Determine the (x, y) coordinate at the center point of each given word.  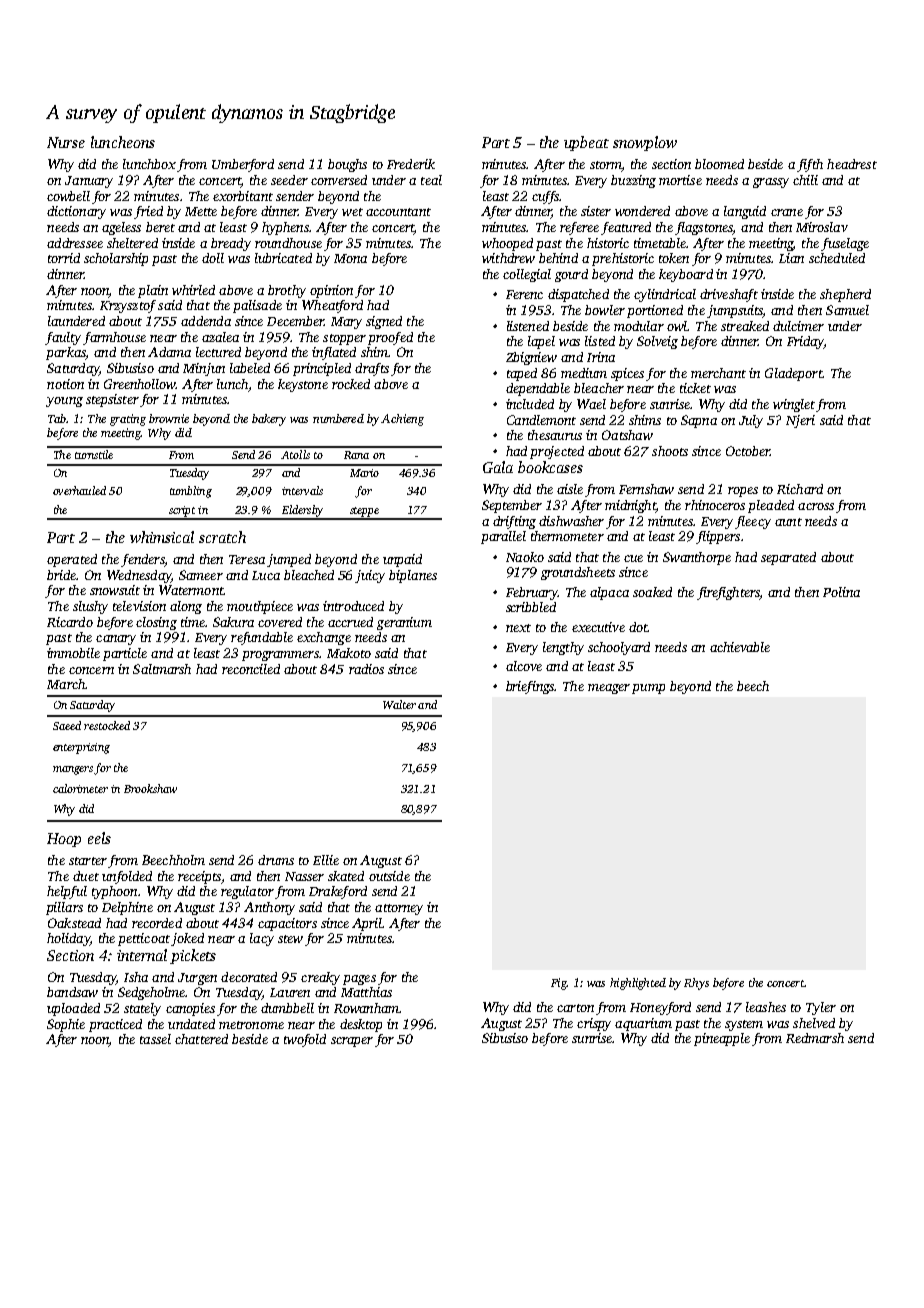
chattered (201, 1039)
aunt (788, 522)
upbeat (586, 143)
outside (389, 876)
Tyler (821, 1008)
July (751, 421)
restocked (107, 725)
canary (116, 640)
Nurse (66, 142)
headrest (852, 164)
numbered (338, 418)
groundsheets (578, 573)
